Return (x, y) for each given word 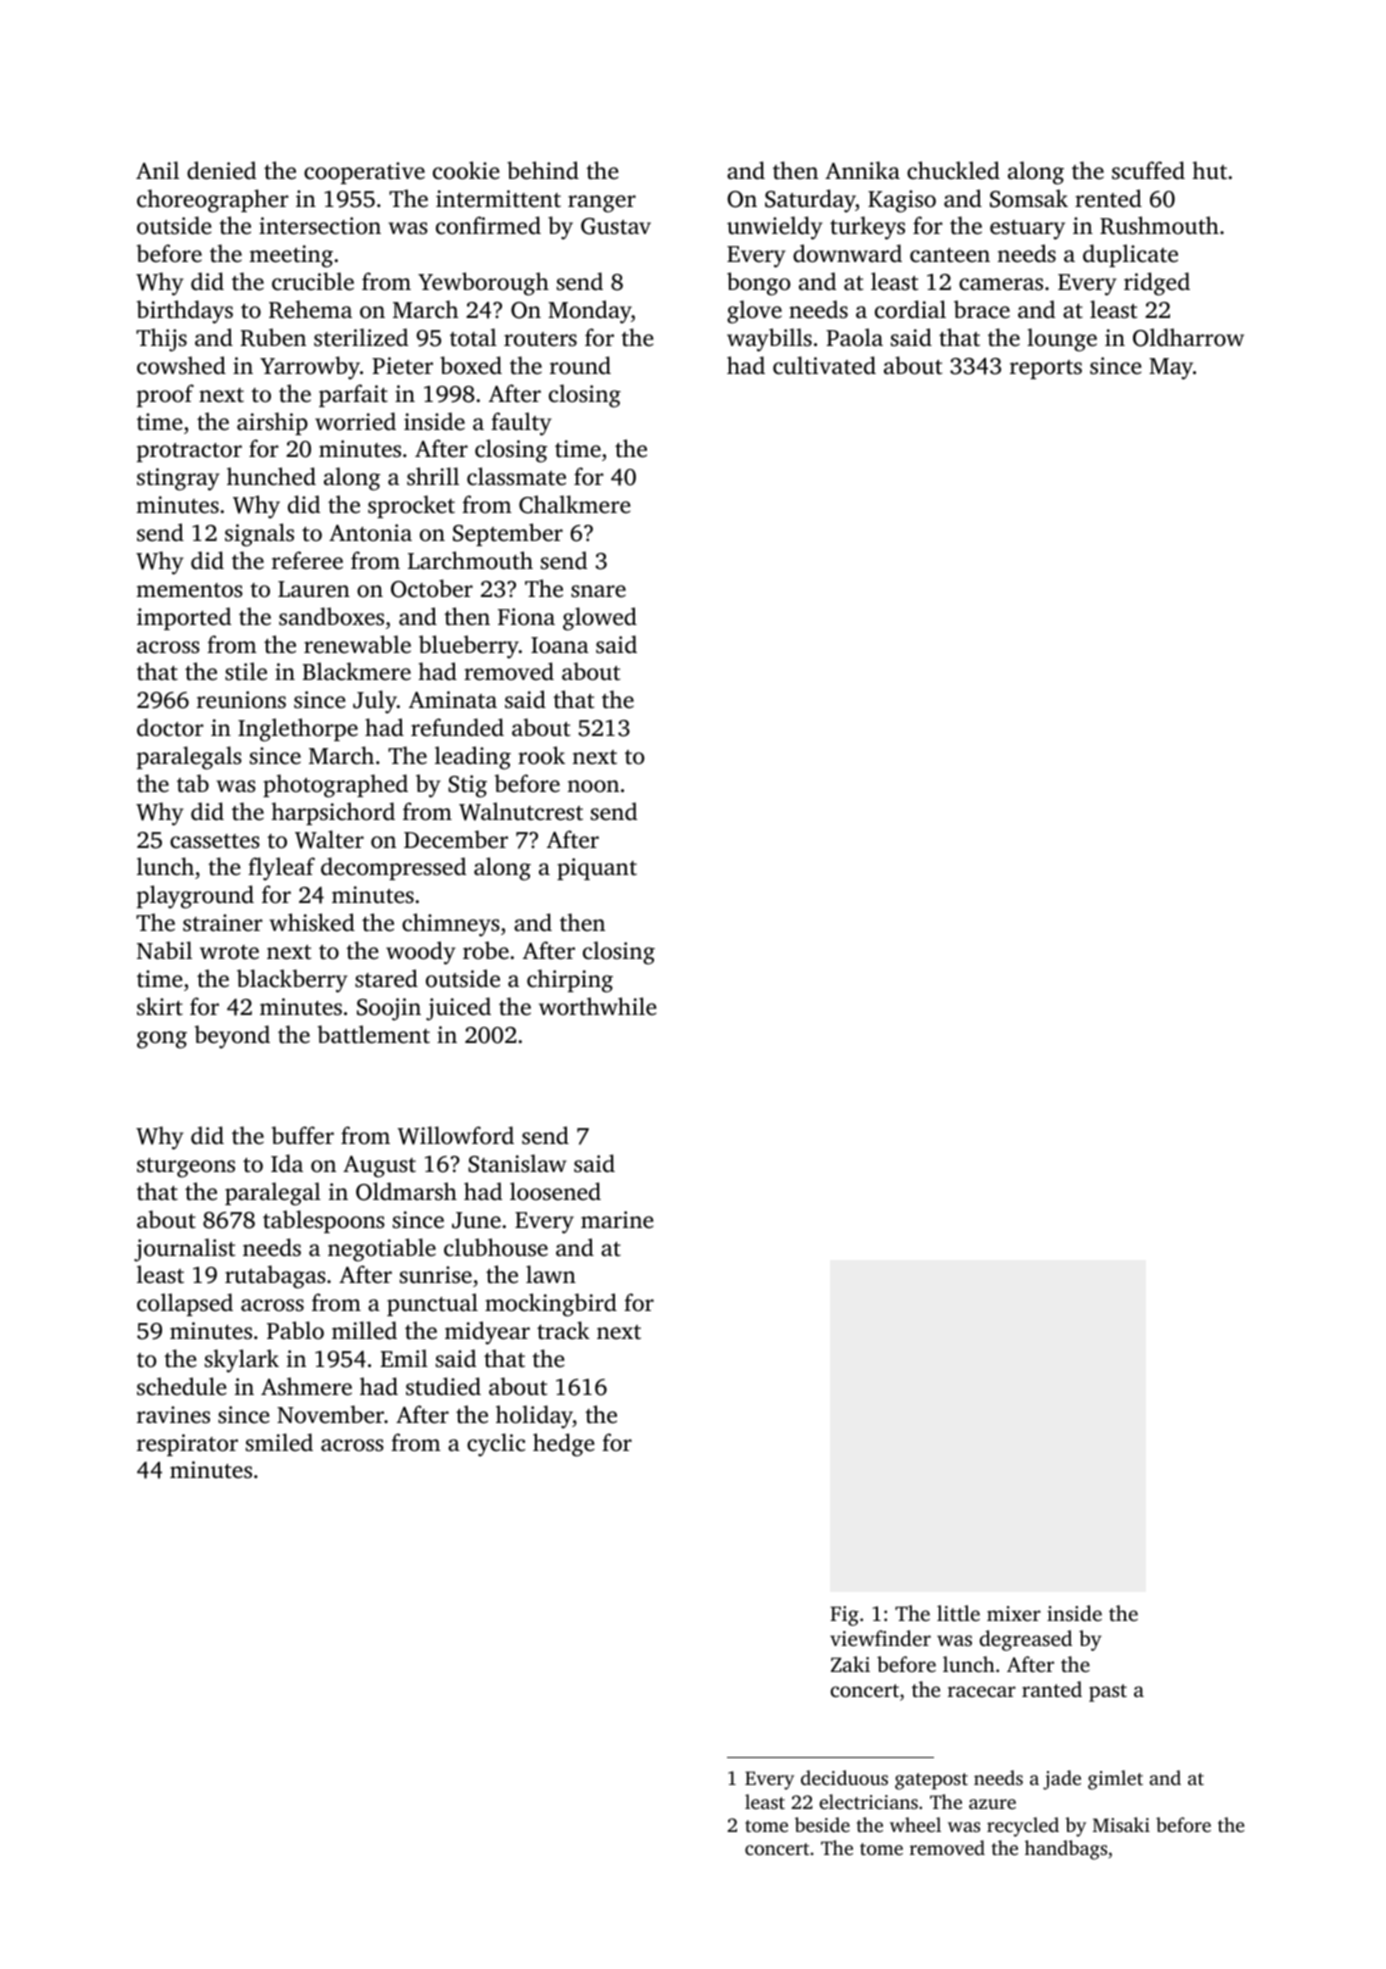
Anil (157, 170)
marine (617, 1220)
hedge (563, 1445)
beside (822, 1824)
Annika (862, 170)
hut (1210, 170)
